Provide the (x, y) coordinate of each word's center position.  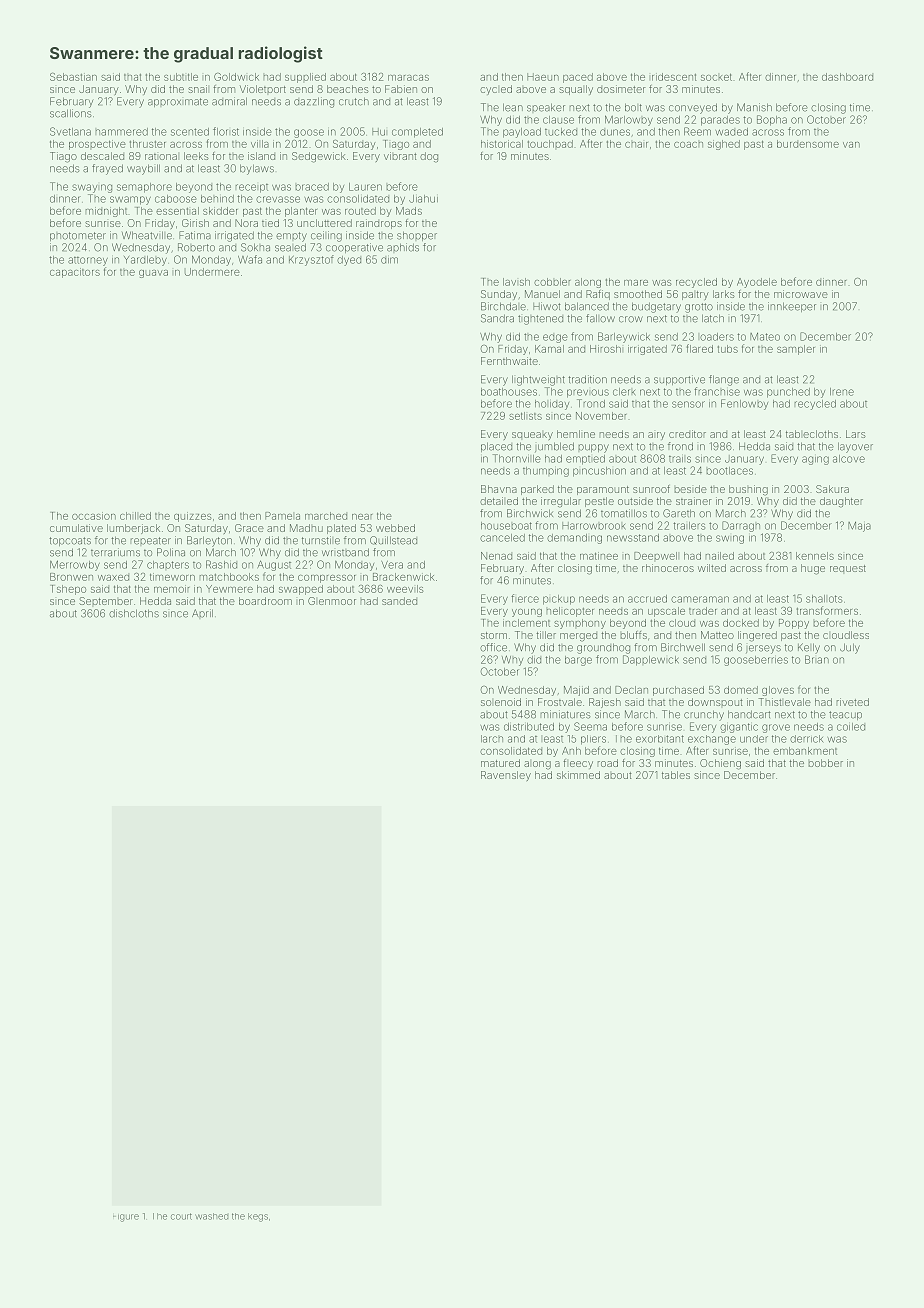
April (202, 614)
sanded (399, 601)
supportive (679, 380)
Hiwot (547, 306)
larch (492, 739)
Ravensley (506, 776)
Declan (631, 690)
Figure (126, 1218)
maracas (408, 78)
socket (716, 77)
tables (676, 775)
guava (153, 274)
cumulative (76, 528)
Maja (859, 526)
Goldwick (236, 77)
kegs (258, 1217)
